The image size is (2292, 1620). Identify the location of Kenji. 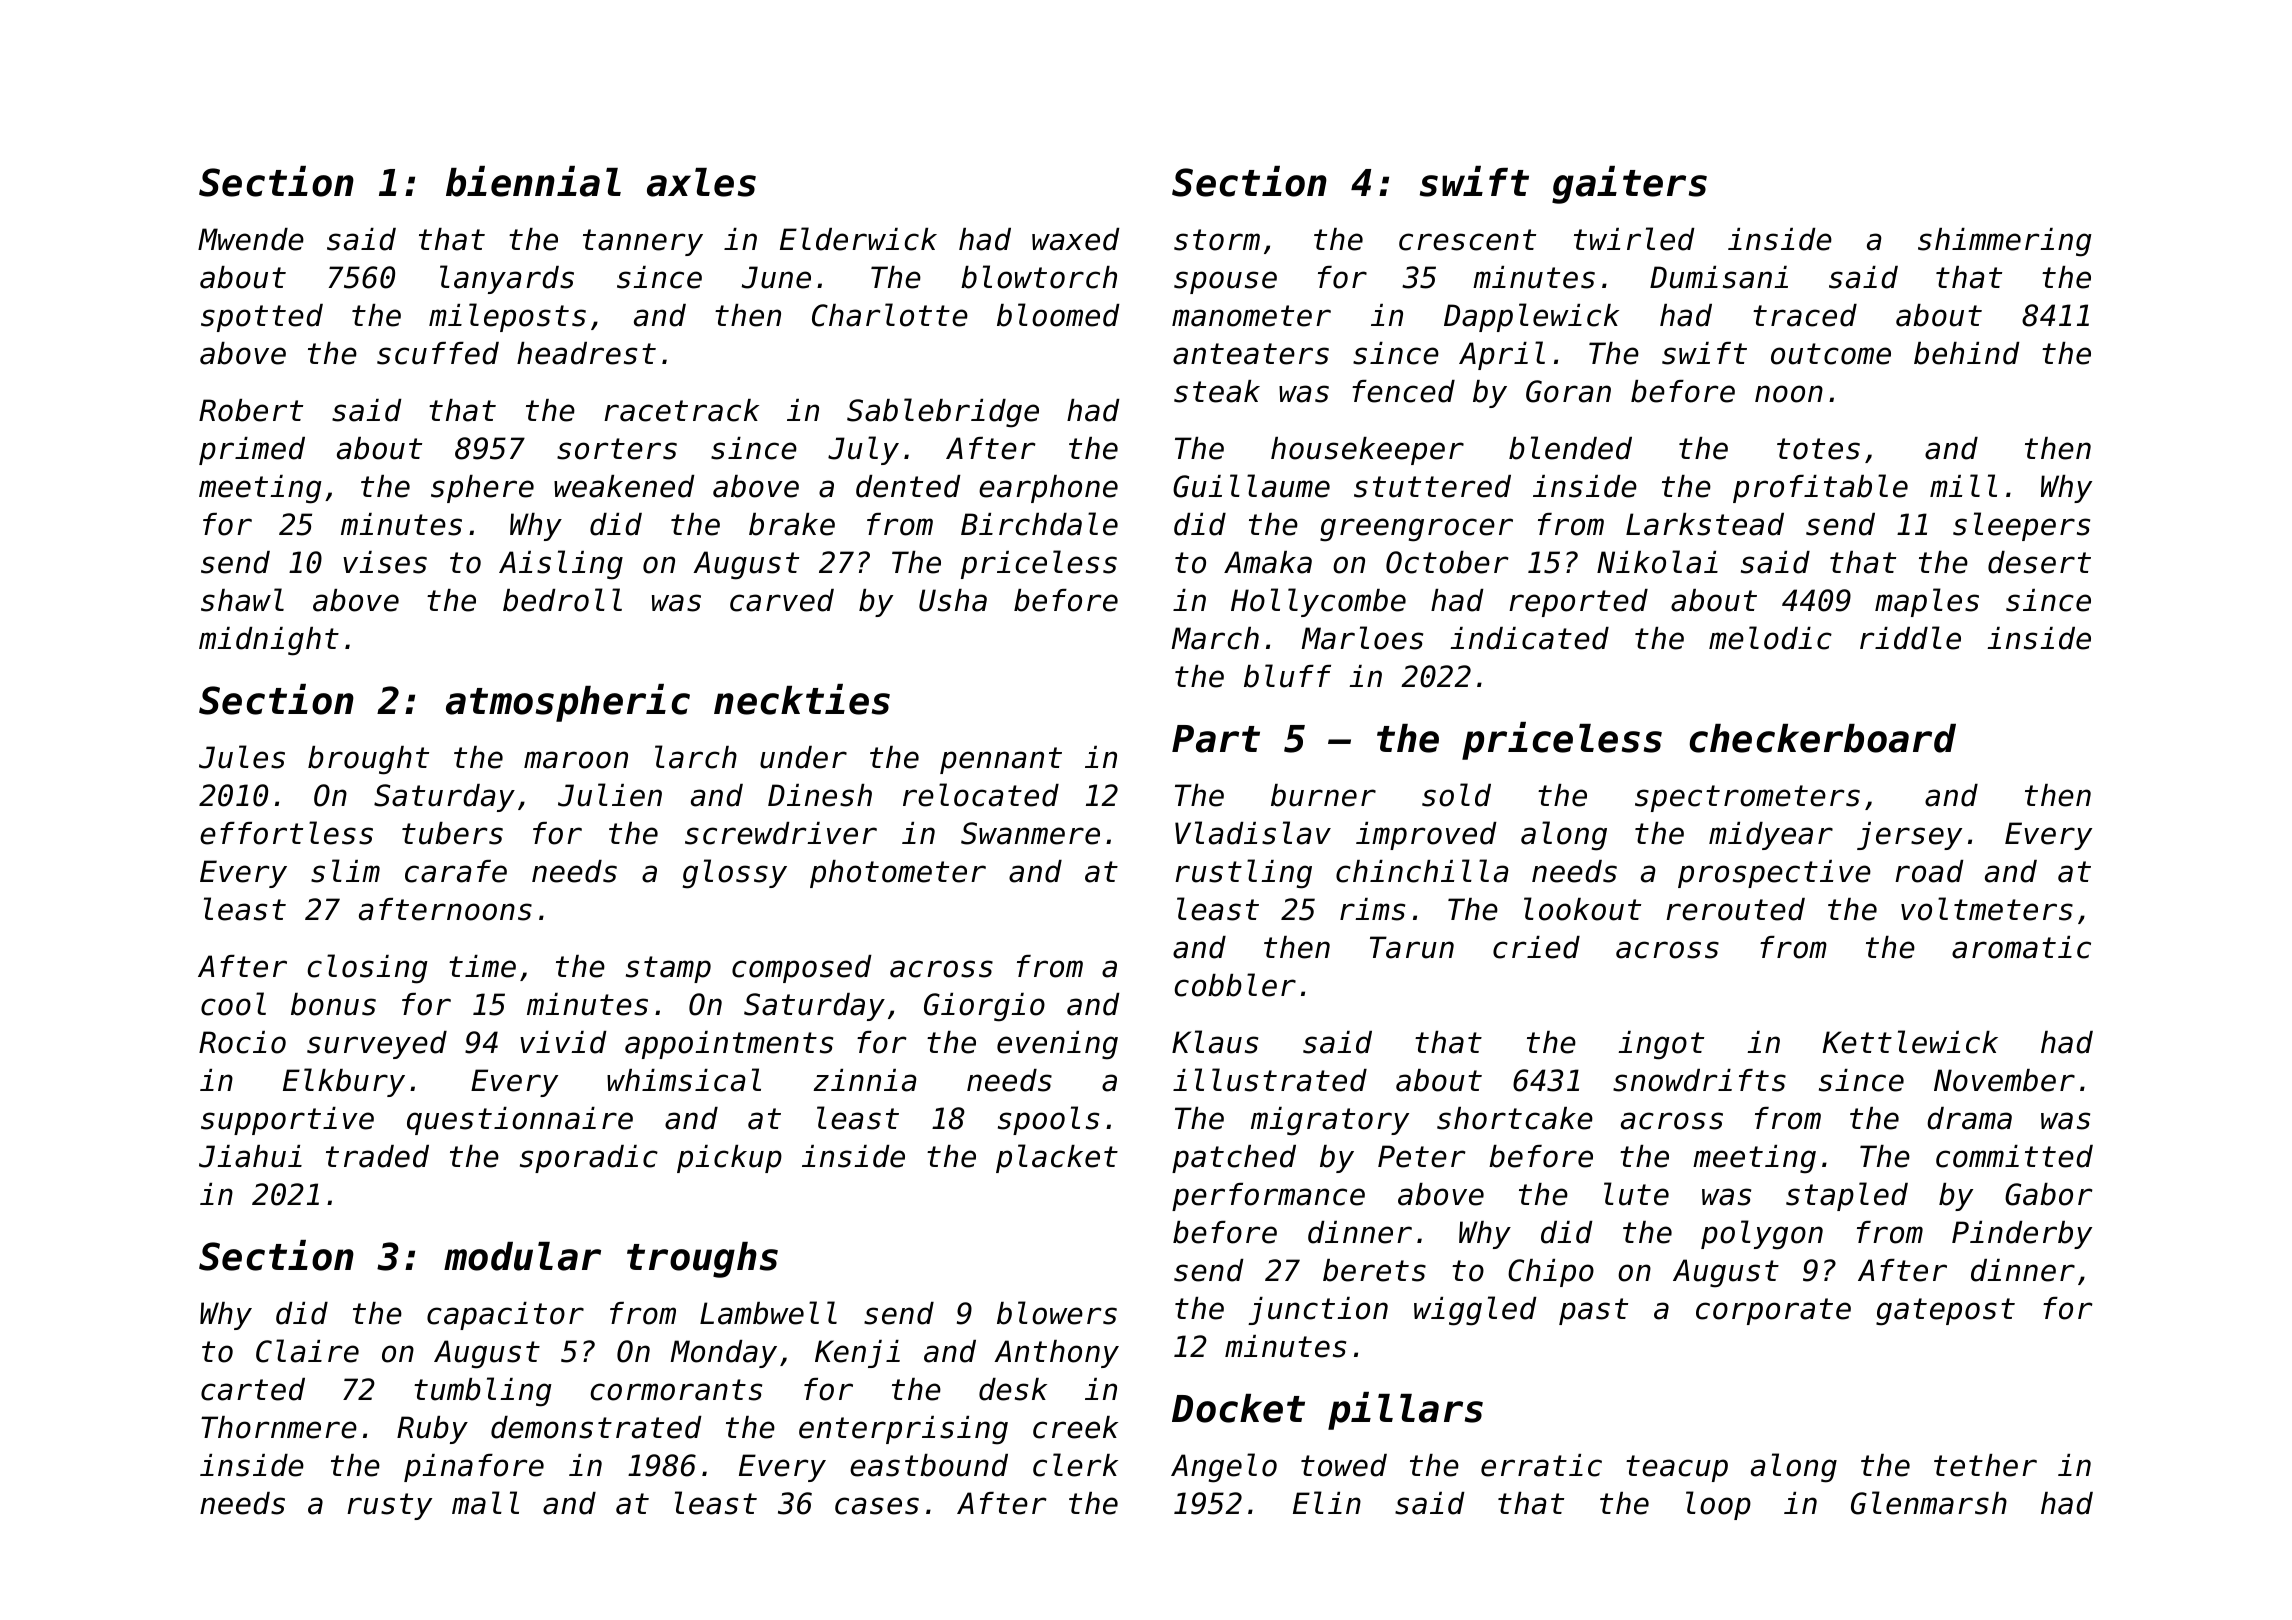
(857, 1354).
